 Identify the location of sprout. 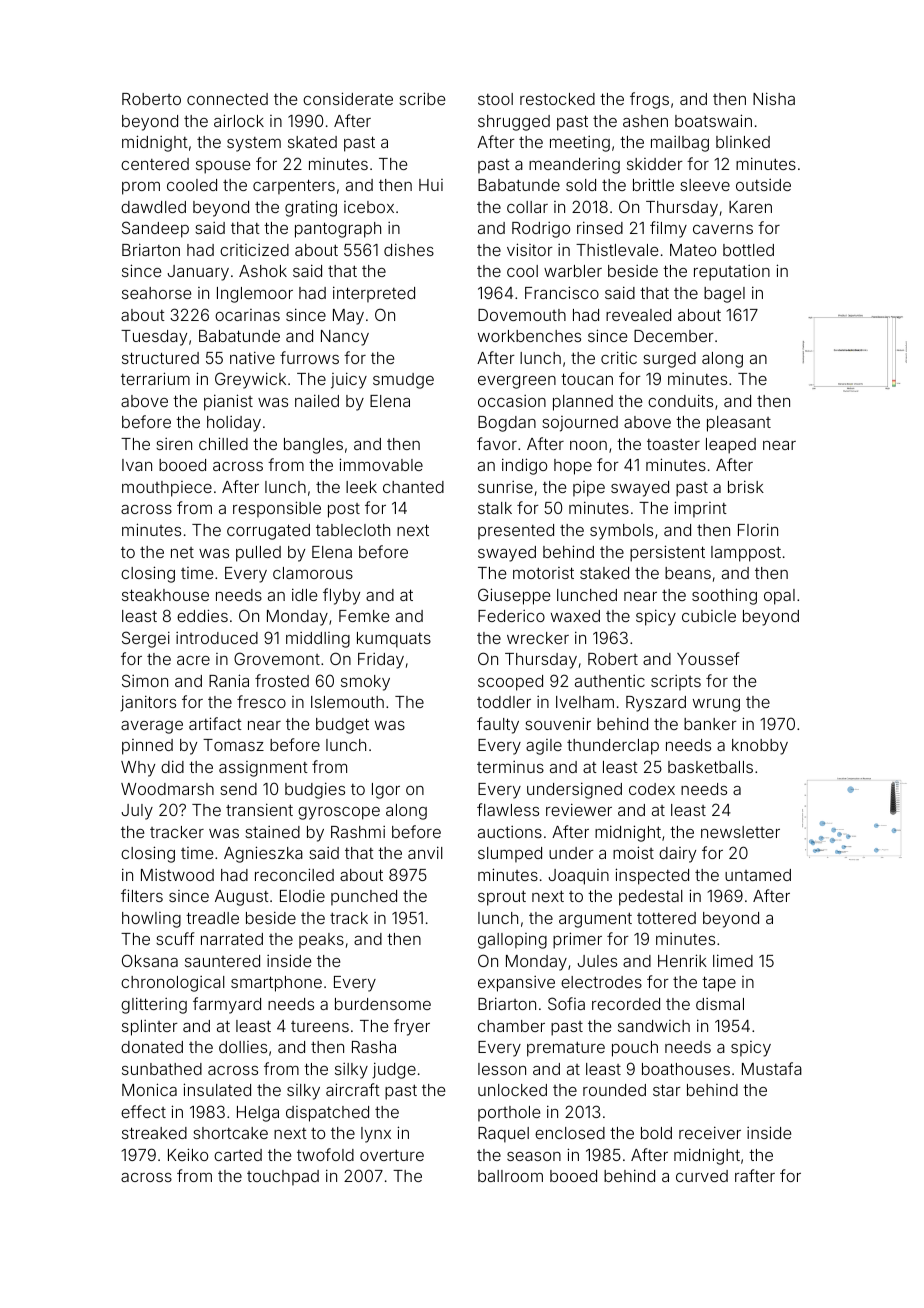
(502, 898).
